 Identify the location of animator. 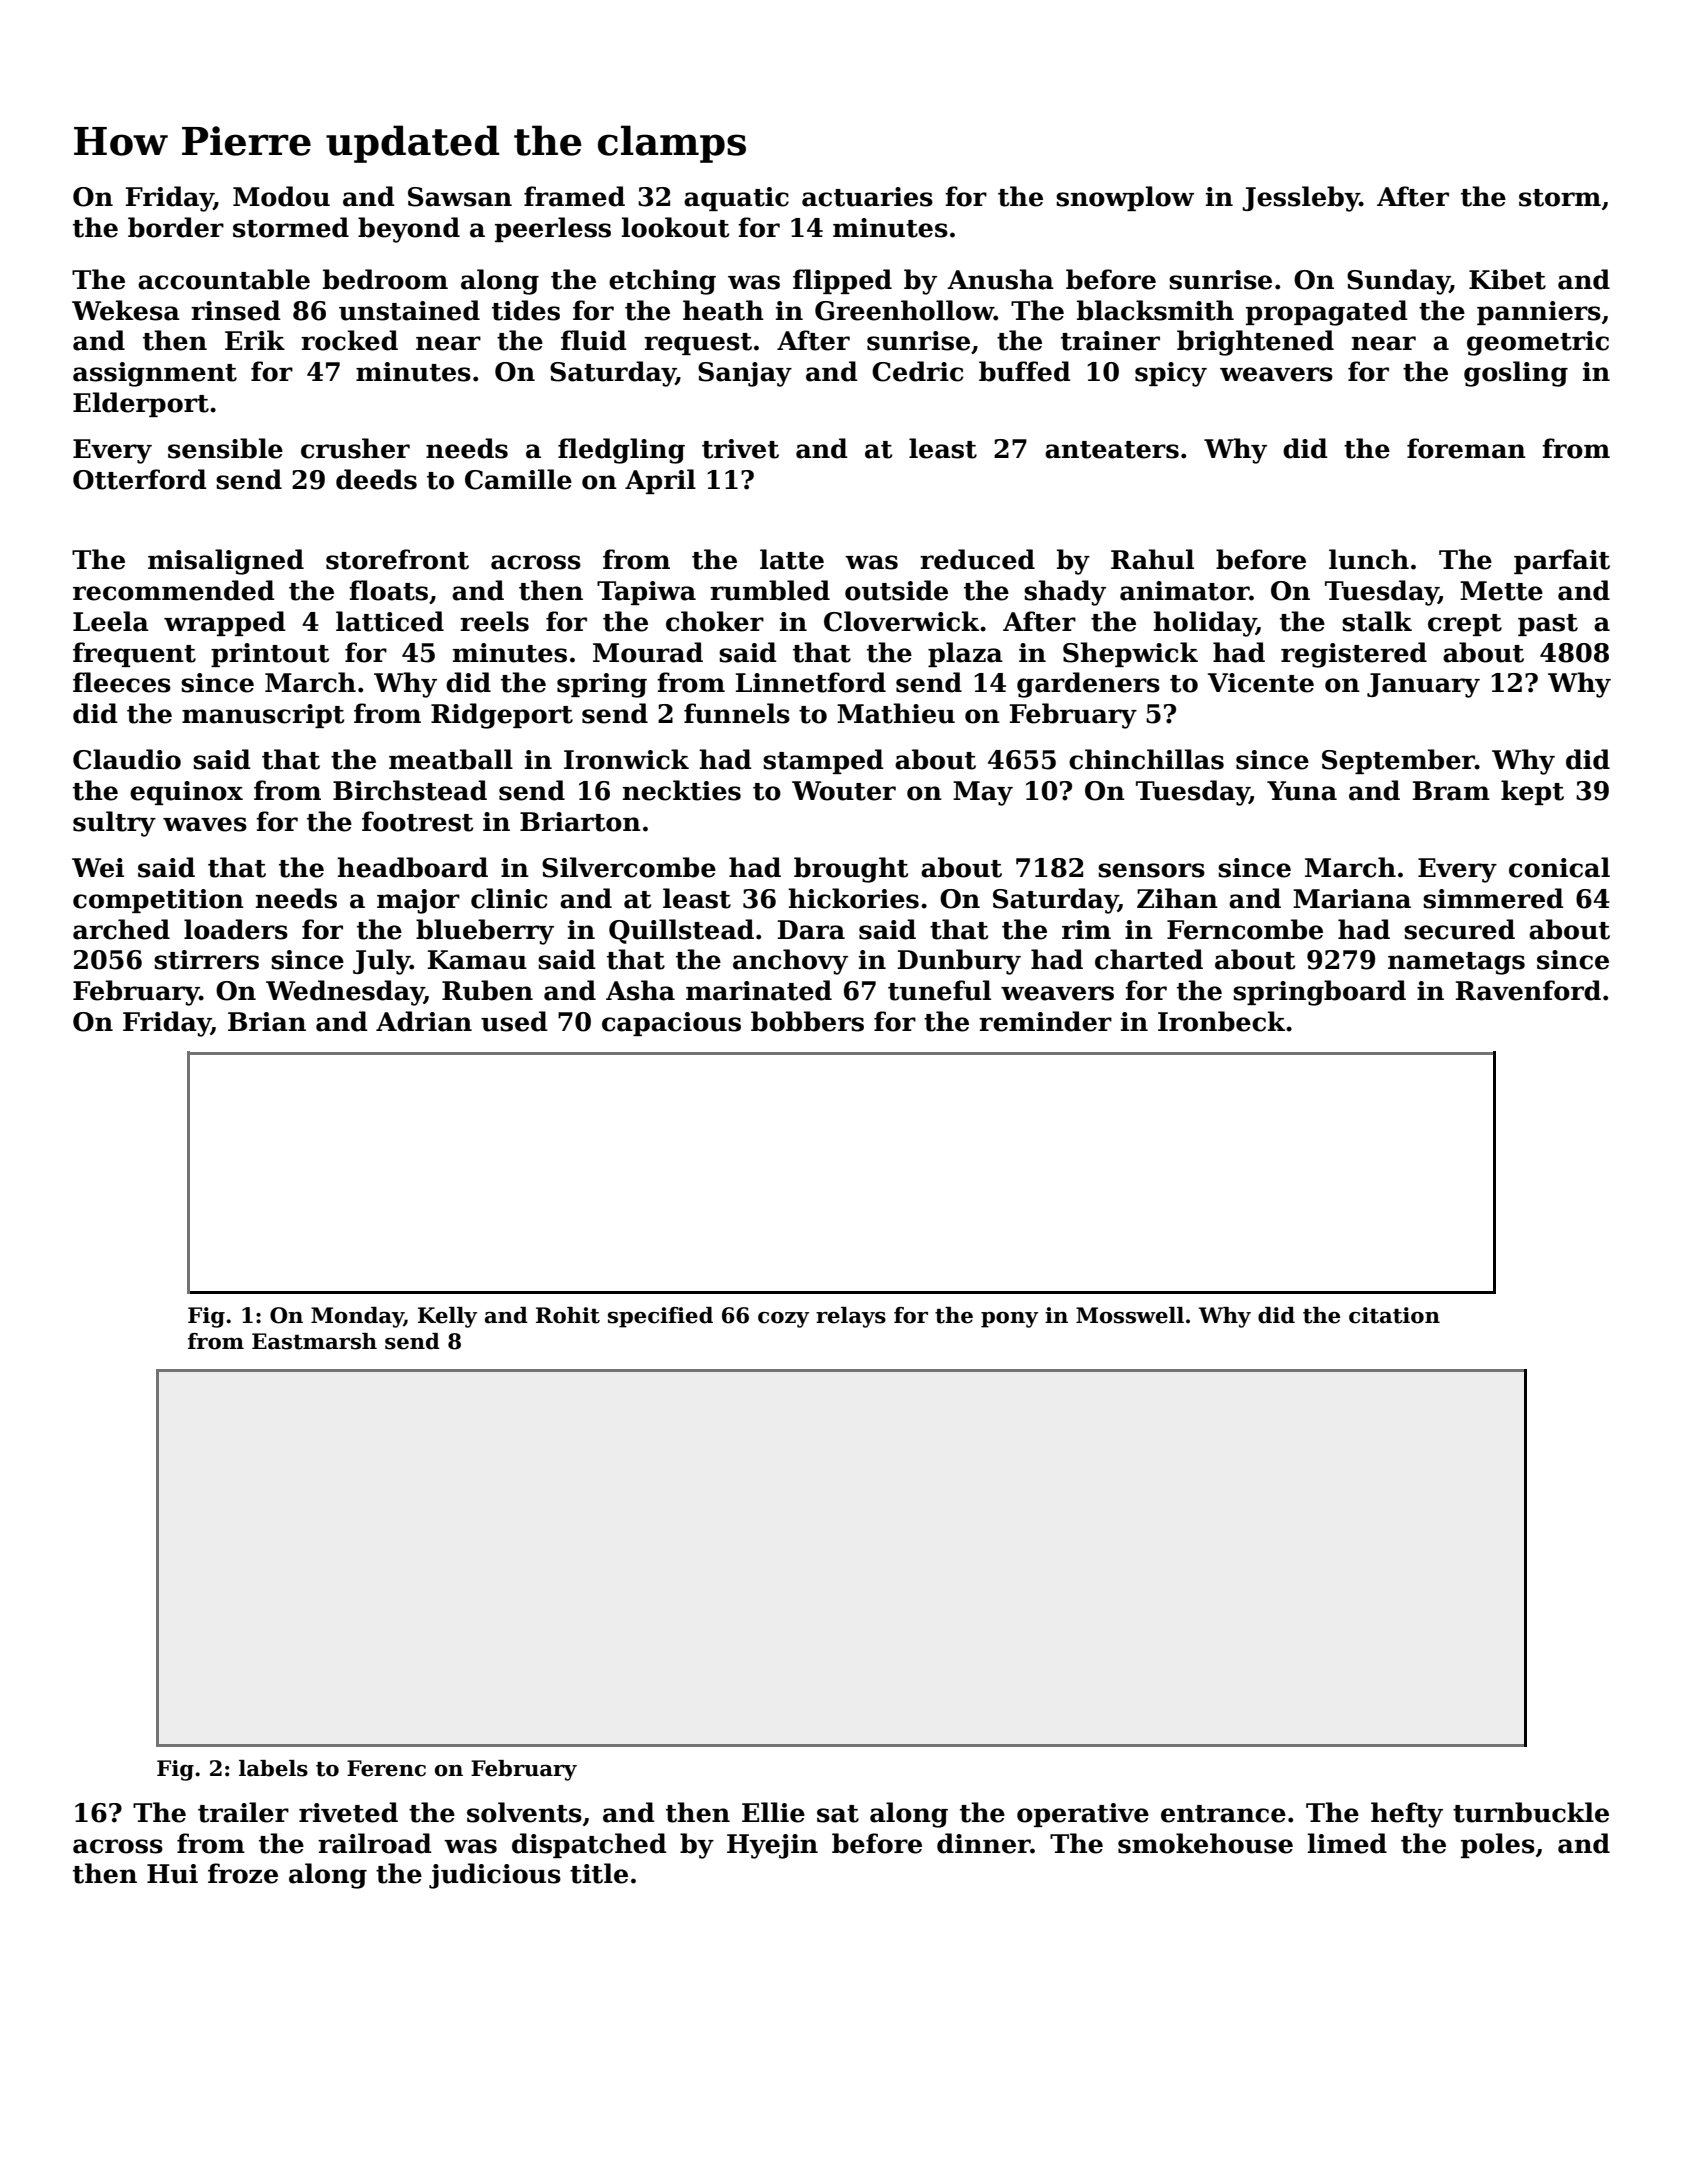
(1185, 591).
